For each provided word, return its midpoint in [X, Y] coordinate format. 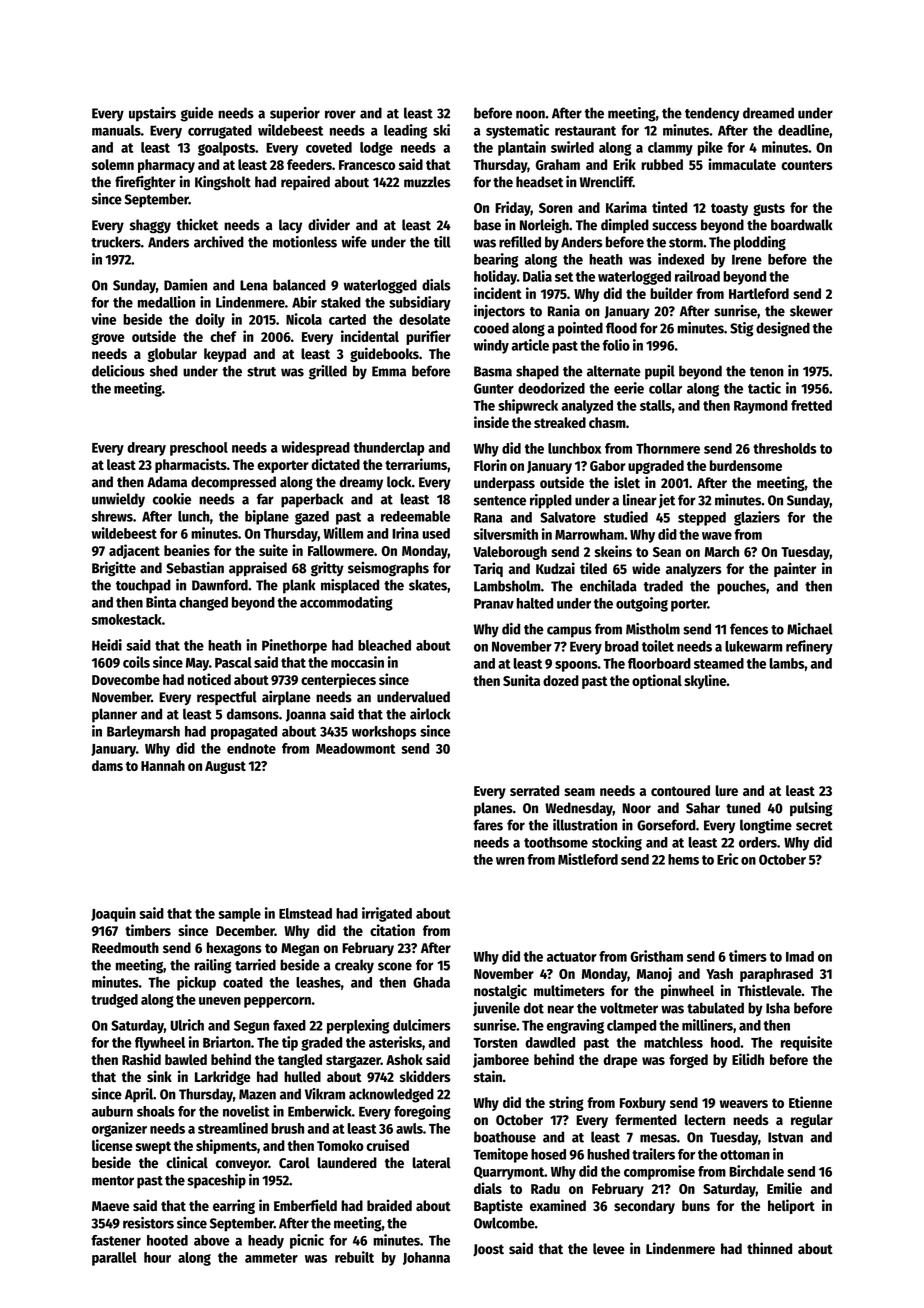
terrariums [416, 464]
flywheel [160, 1044]
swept [153, 1147]
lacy [290, 226]
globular [172, 355]
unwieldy [118, 500]
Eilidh [748, 1059]
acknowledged [391, 1095]
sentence [500, 501]
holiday [495, 277]
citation [392, 930]
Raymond [761, 407]
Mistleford [588, 859]
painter [795, 569]
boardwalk [802, 225]
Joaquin [113, 914]
